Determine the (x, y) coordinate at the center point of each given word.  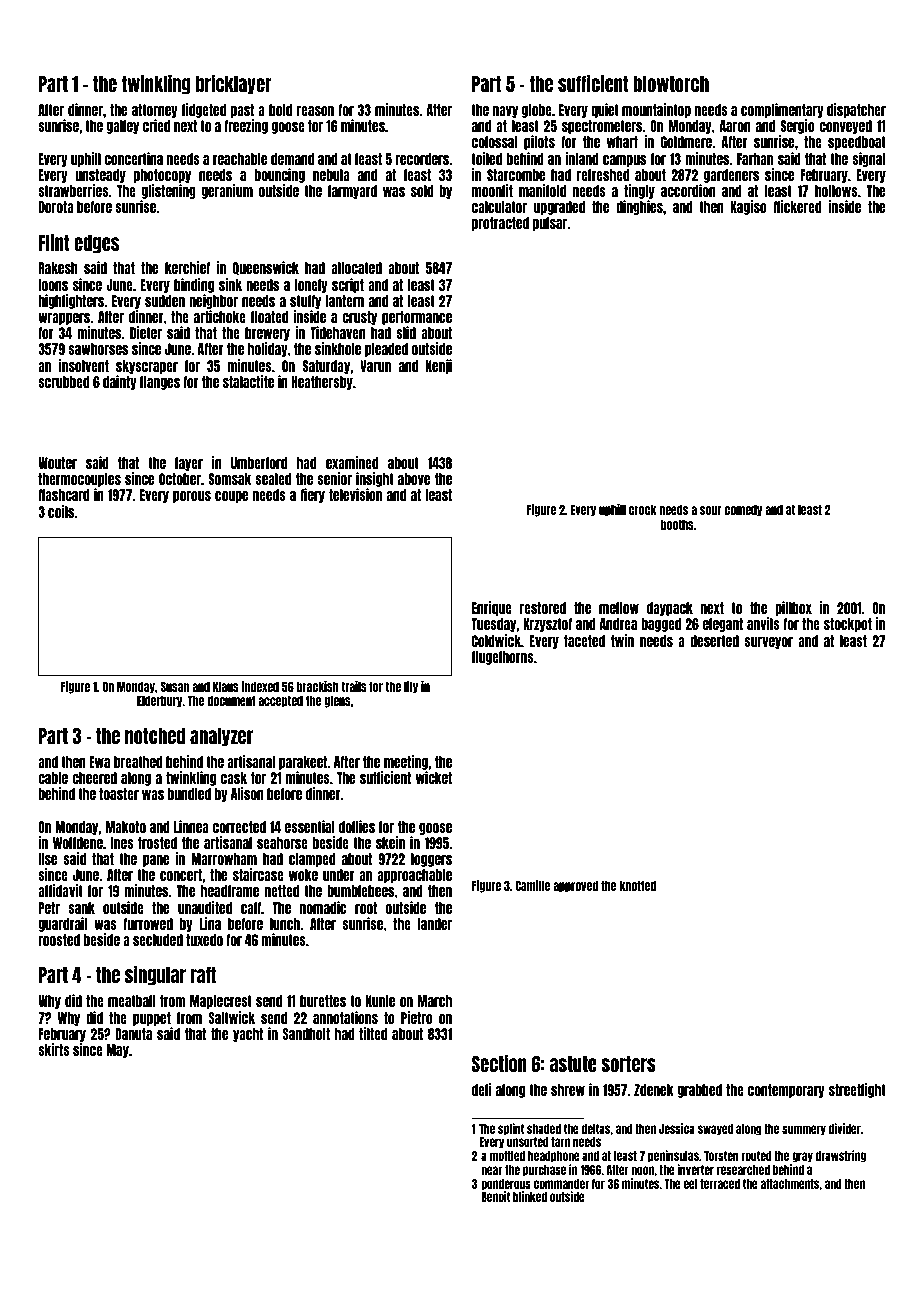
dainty (120, 382)
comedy (743, 510)
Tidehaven (338, 332)
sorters (628, 1064)
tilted (373, 1033)
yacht (248, 1035)
